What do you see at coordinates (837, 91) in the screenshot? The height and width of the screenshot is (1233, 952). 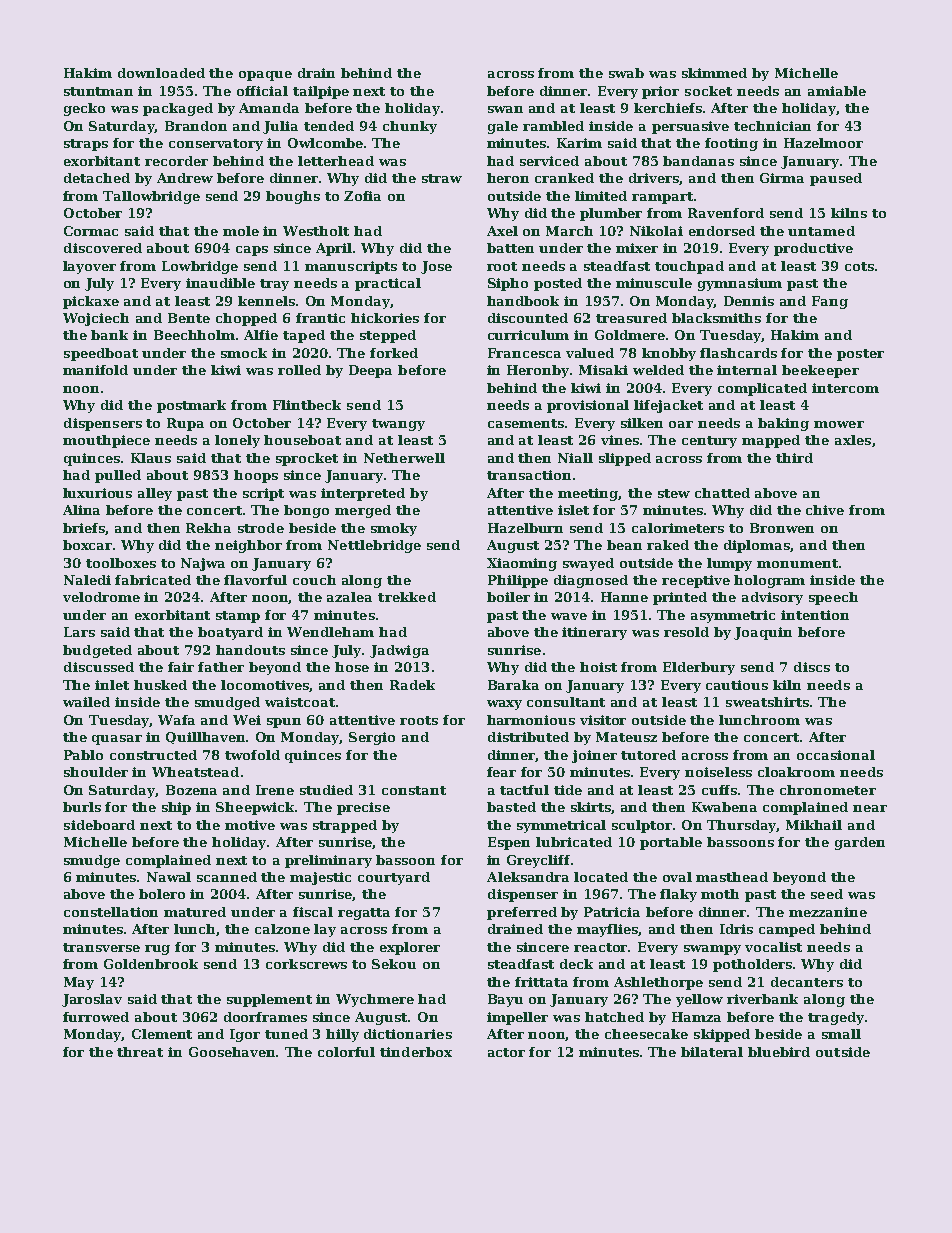 I see `amiable` at bounding box center [837, 91].
